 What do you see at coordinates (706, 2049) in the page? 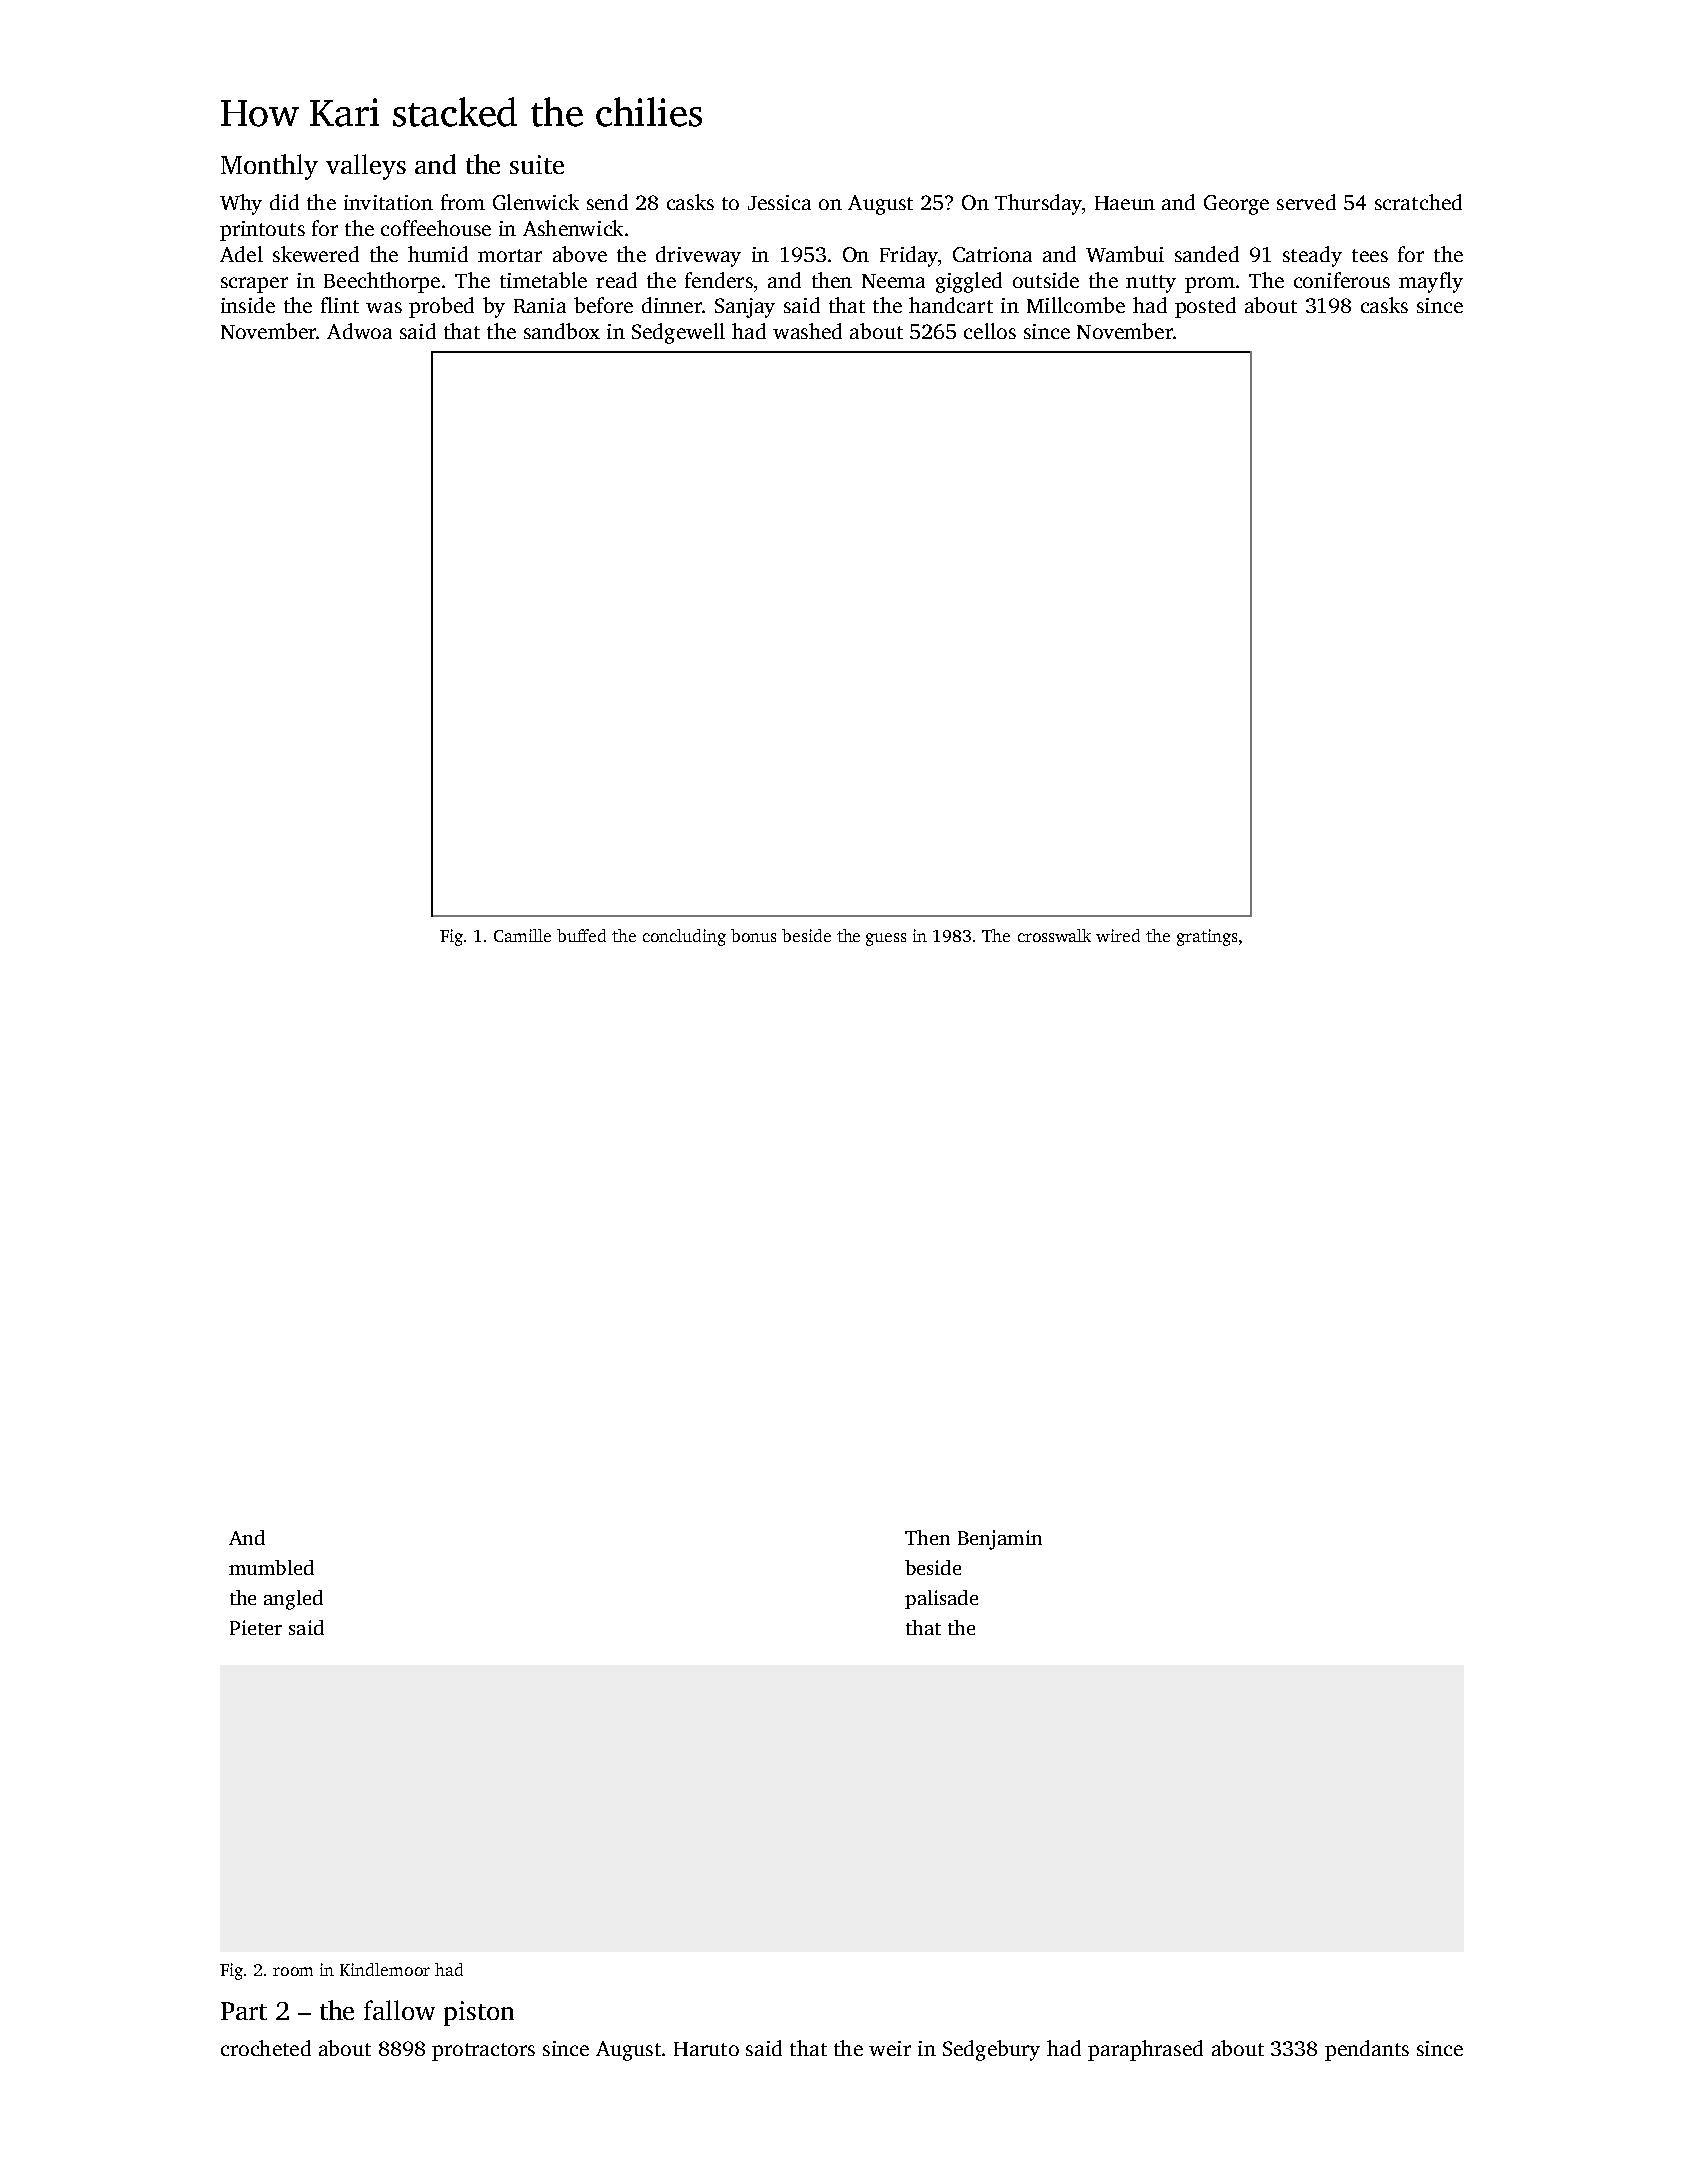
I see `Haruto` at bounding box center [706, 2049].
